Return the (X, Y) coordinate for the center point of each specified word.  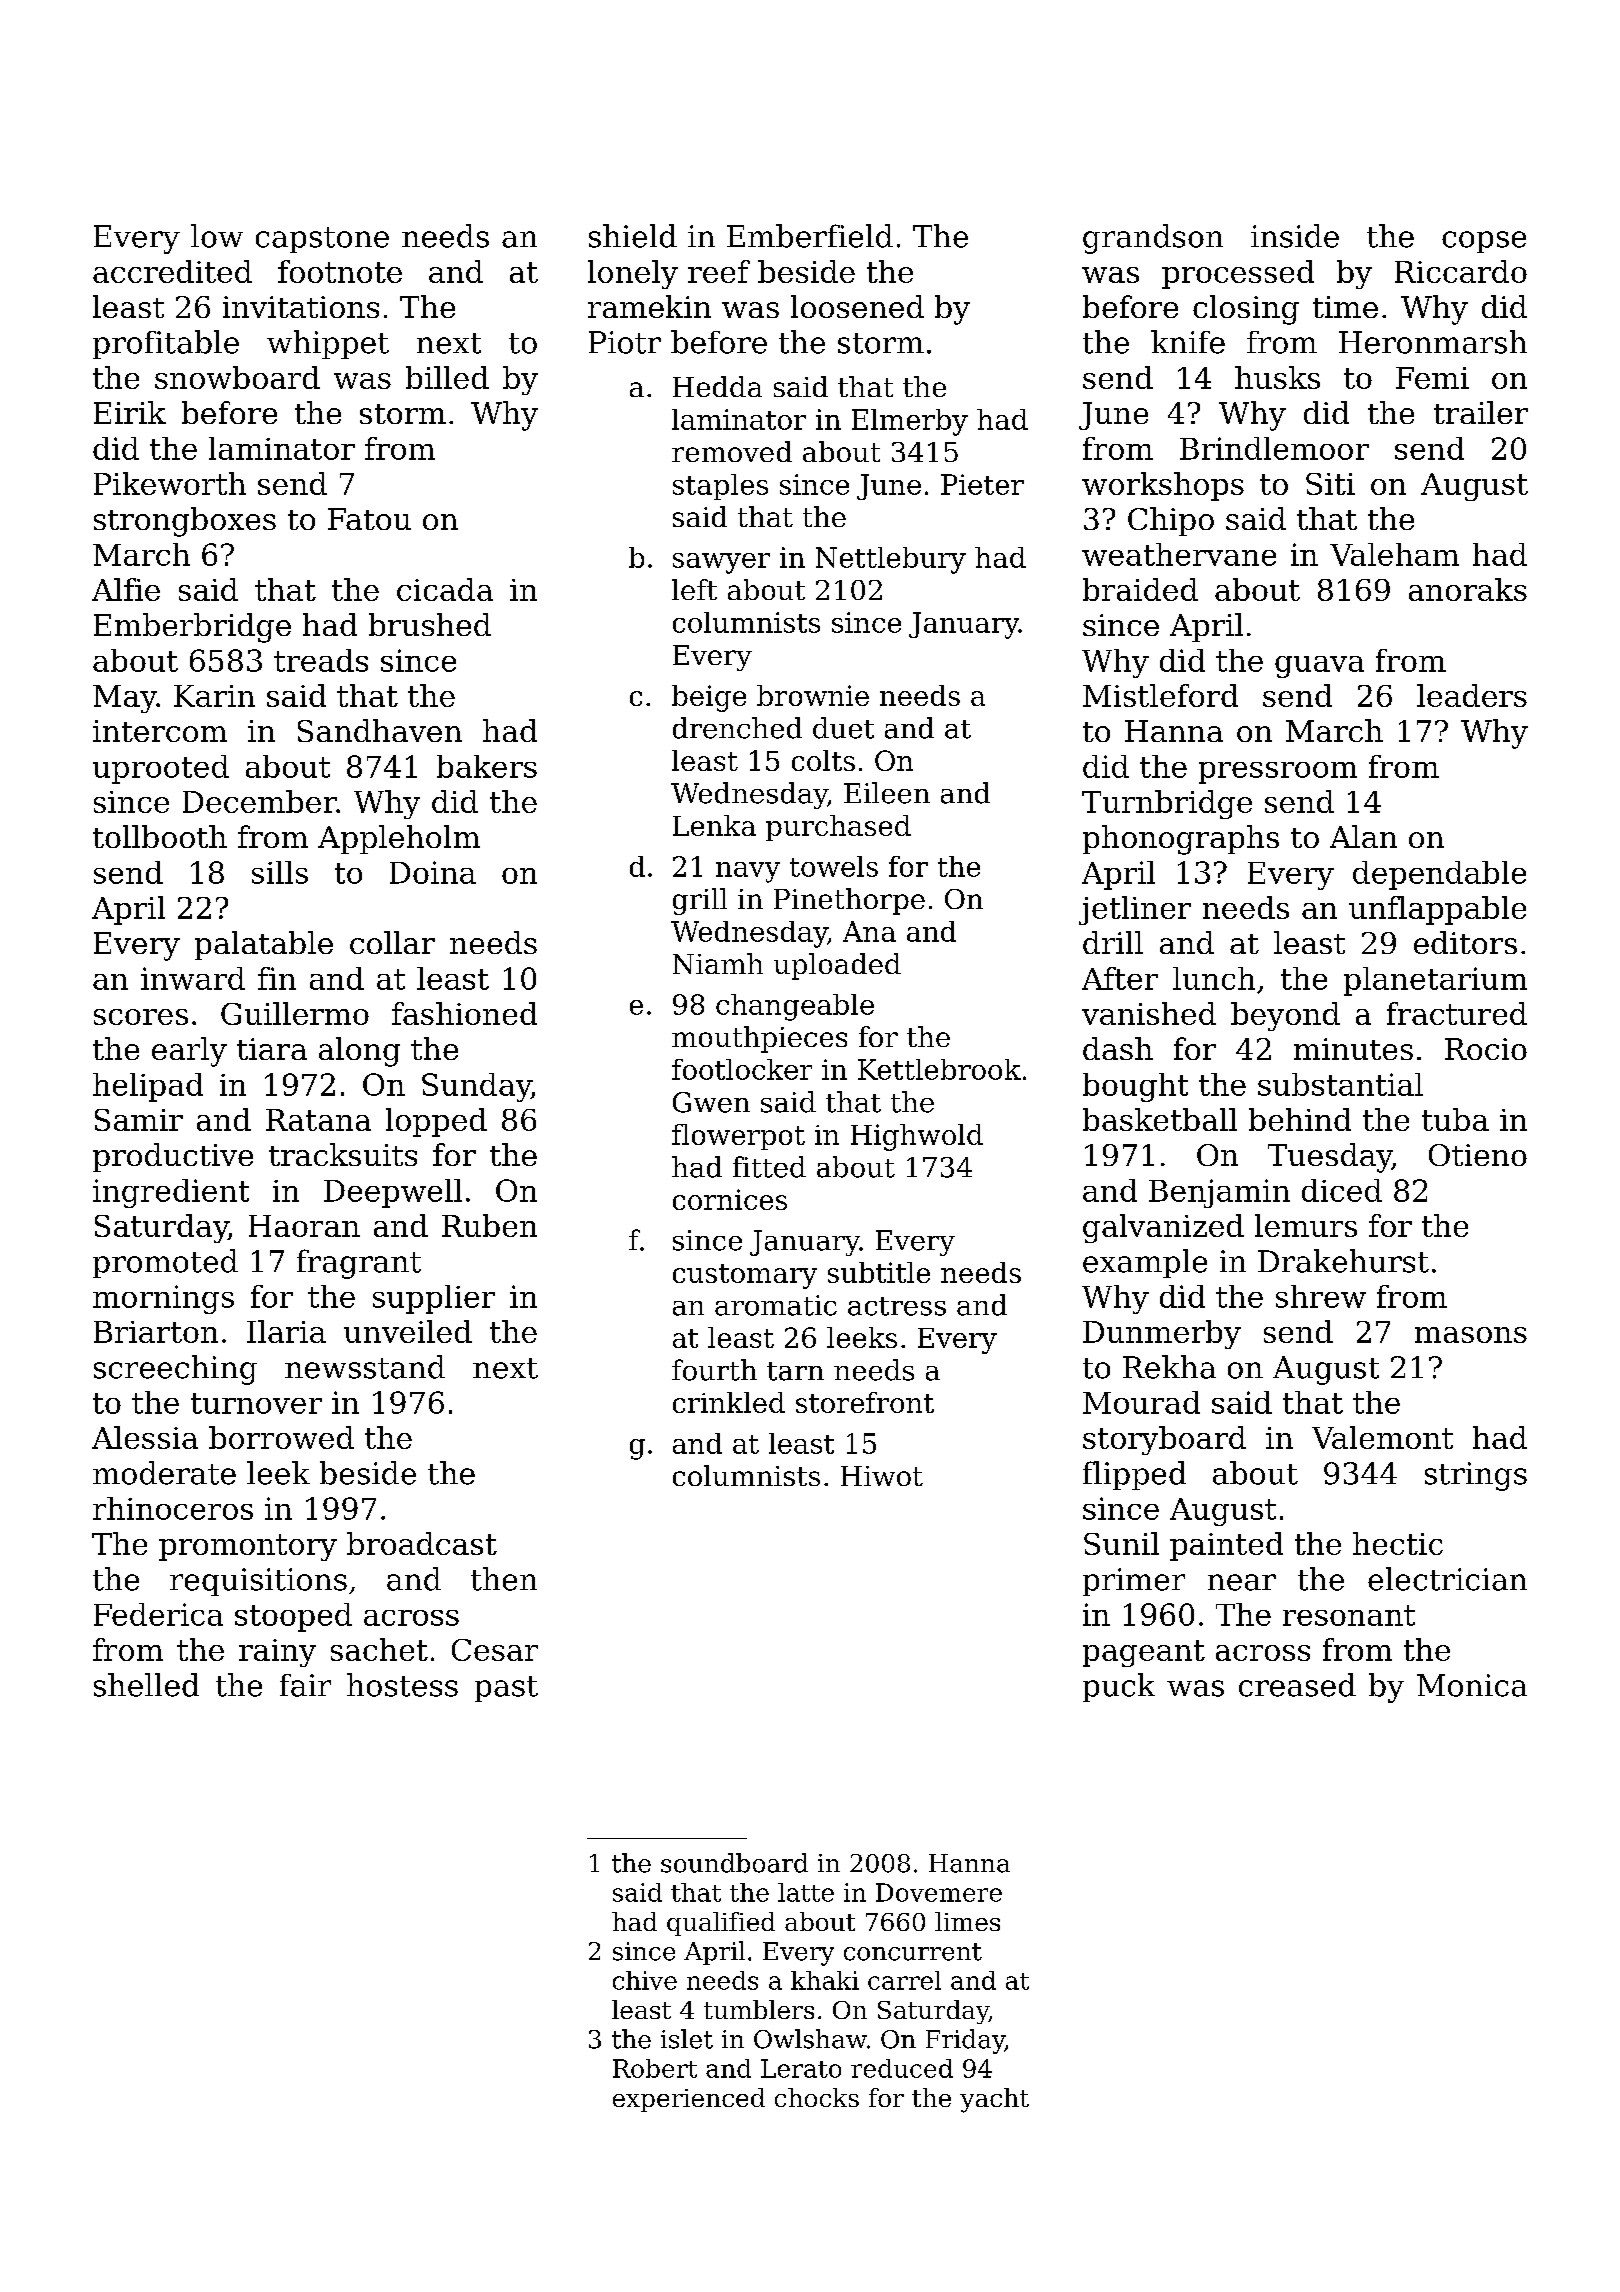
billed (447, 377)
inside (1295, 236)
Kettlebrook (939, 1069)
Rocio (1486, 1049)
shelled (146, 1685)
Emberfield (810, 236)
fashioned (464, 1013)
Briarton (156, 1332)
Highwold (917, 1137)
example (1145, 1263)
